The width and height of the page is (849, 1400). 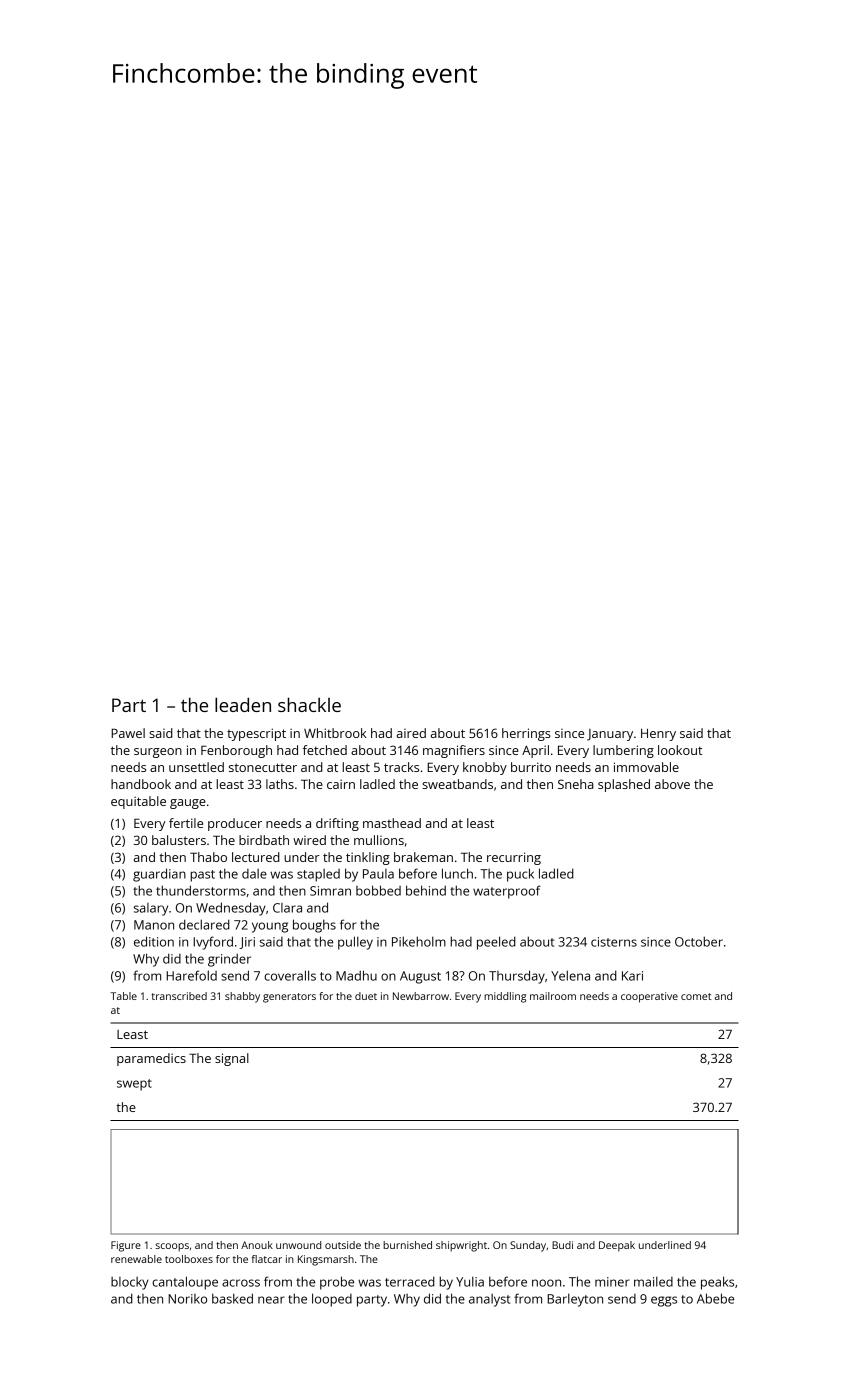 I want to click on herrings, so click(x=526, y=734).
